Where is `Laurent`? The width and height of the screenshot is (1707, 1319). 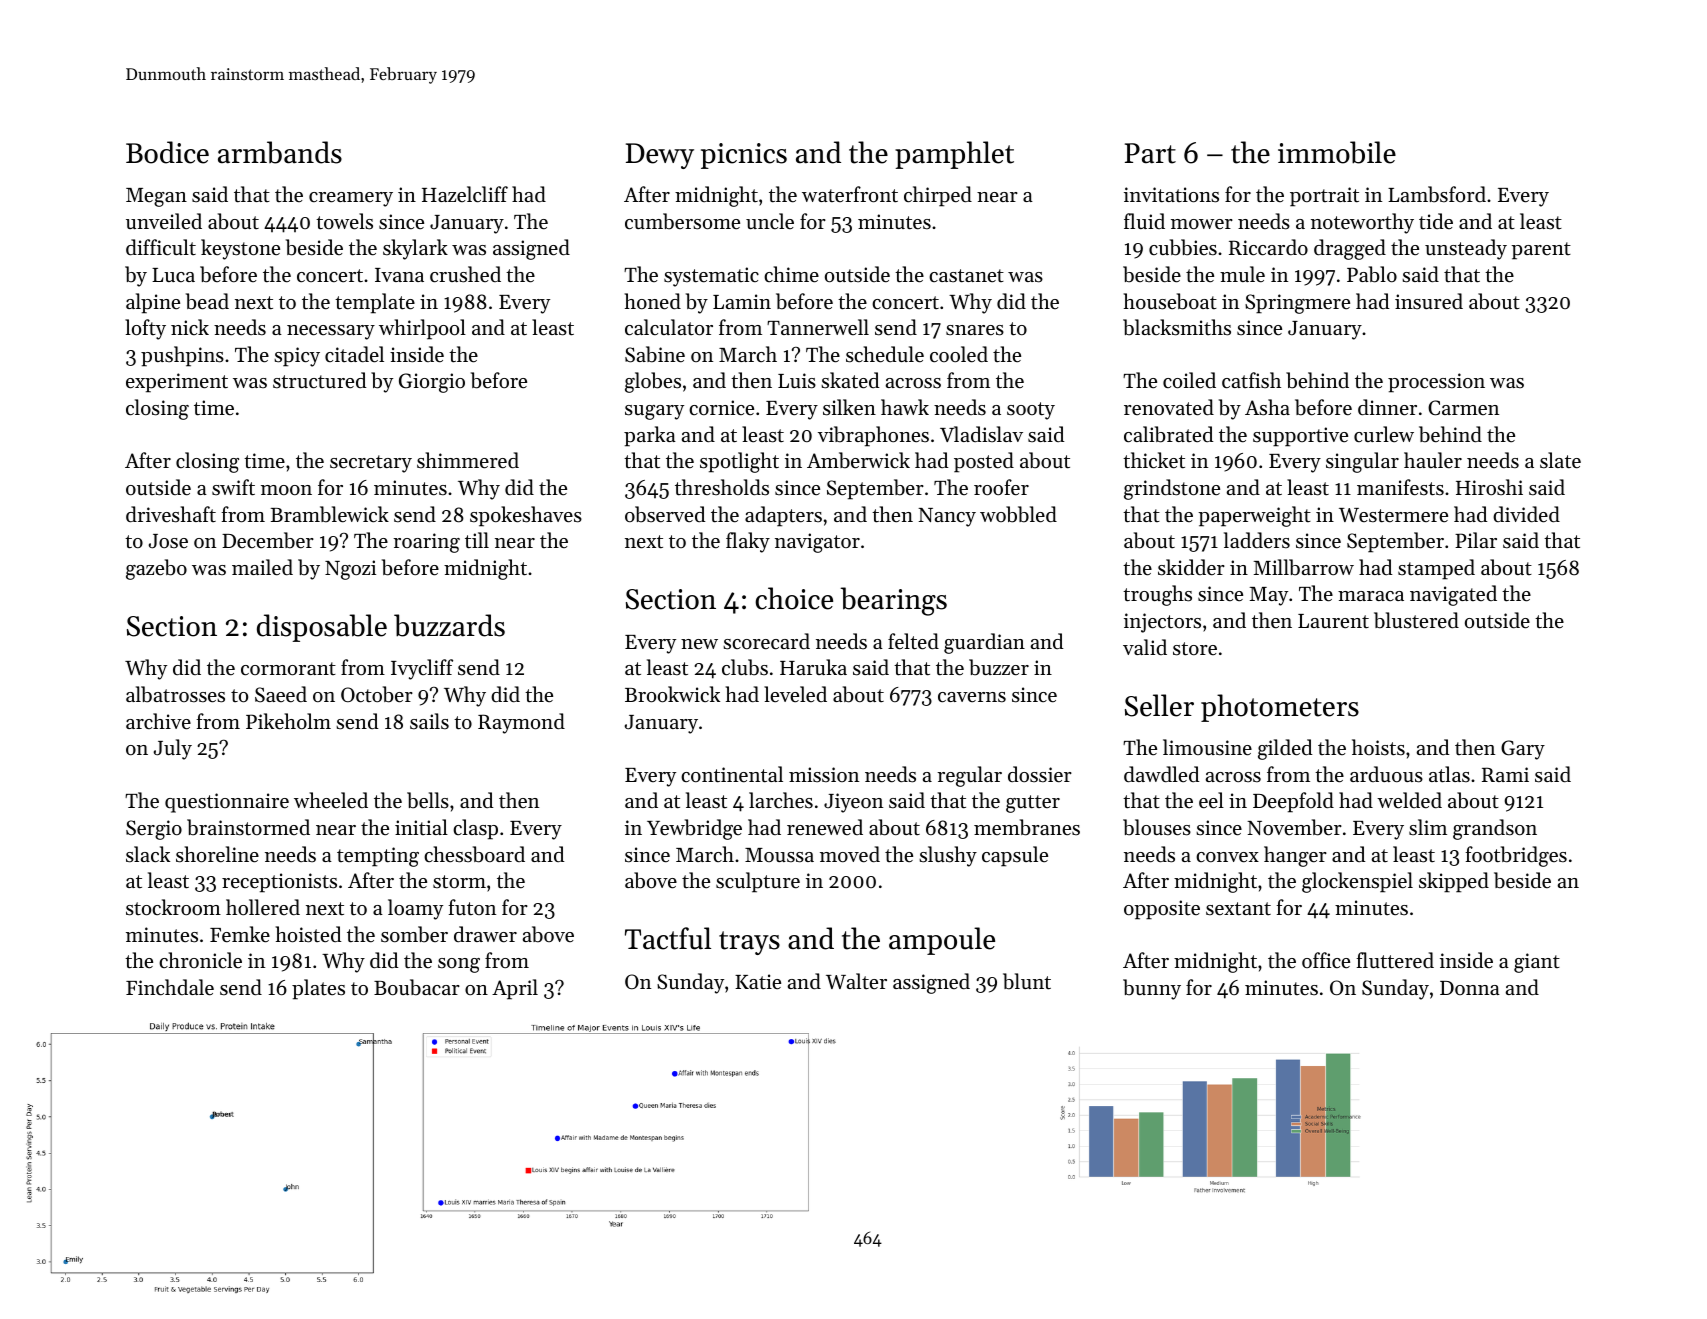 Laurent is located at coordinates (1333, 621).
